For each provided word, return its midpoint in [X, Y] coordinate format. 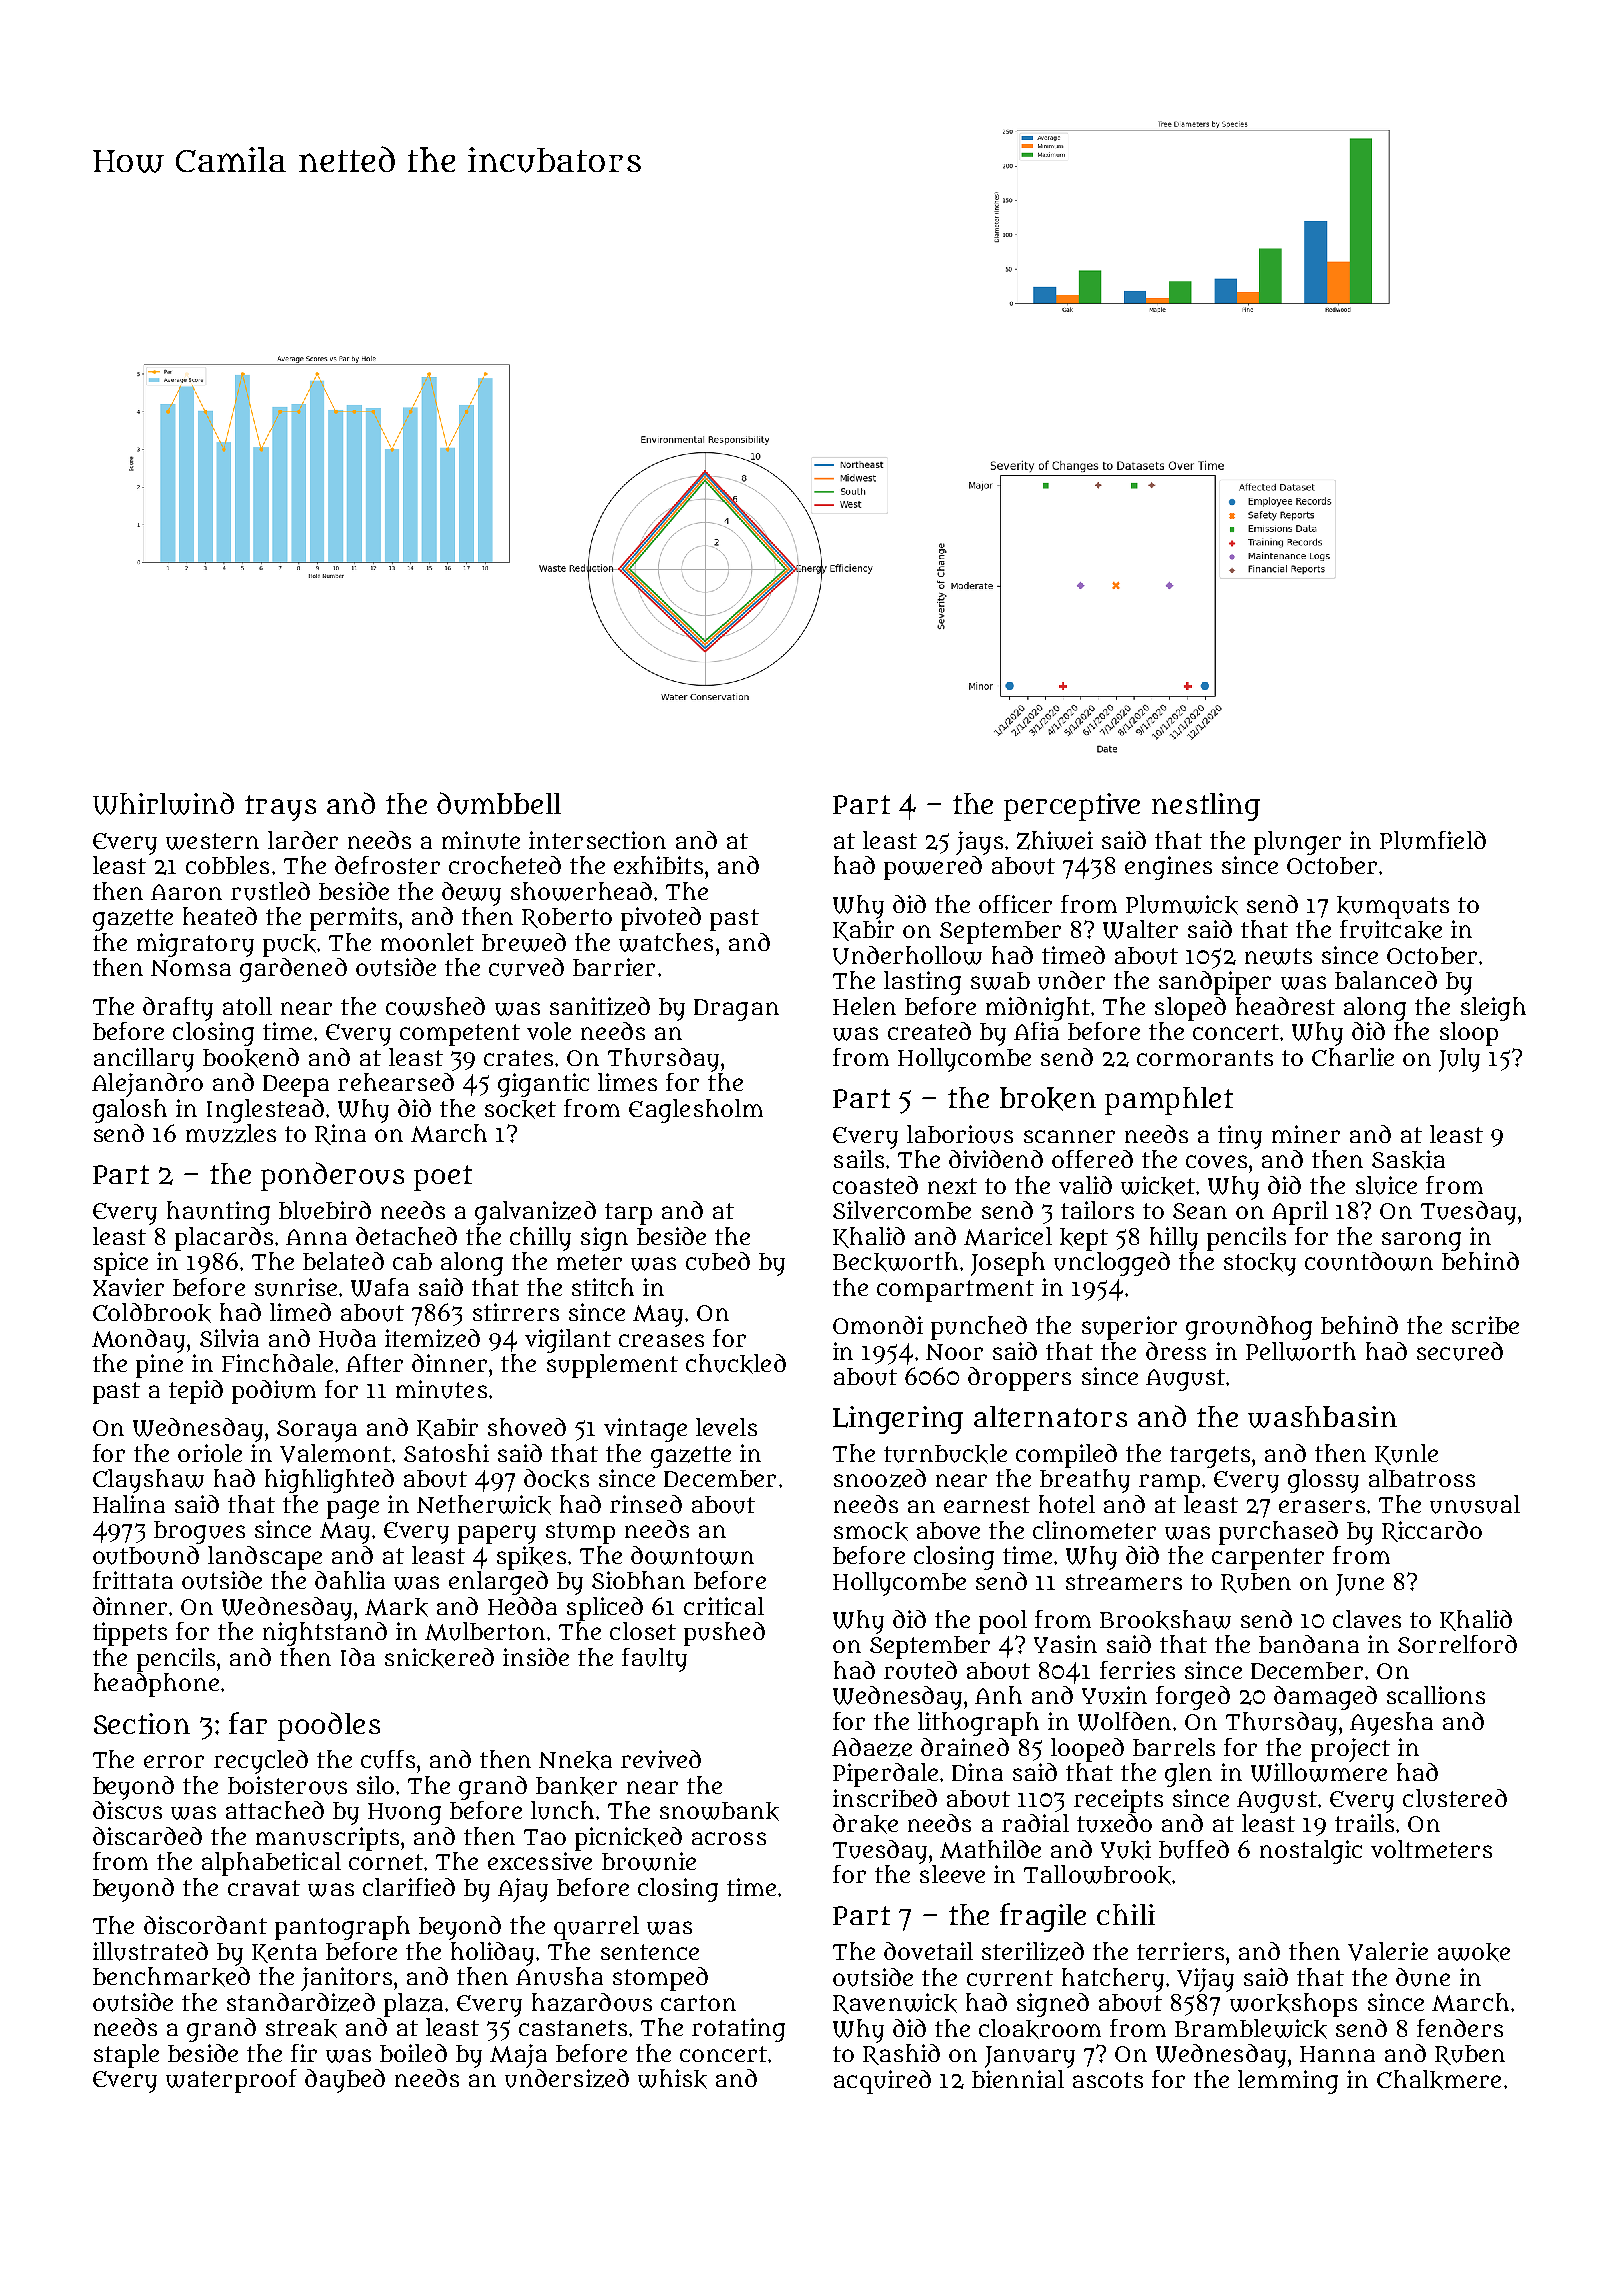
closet [643, 1631]
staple [126, 2056]
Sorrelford [1457, 1644]
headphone [156, 1685]
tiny [1240, 1137]
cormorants [1205, 1058]
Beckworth [895, 1262]
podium [274, 1392]
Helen [864, 1006]
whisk [672, 2079]
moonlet [427, 942]
